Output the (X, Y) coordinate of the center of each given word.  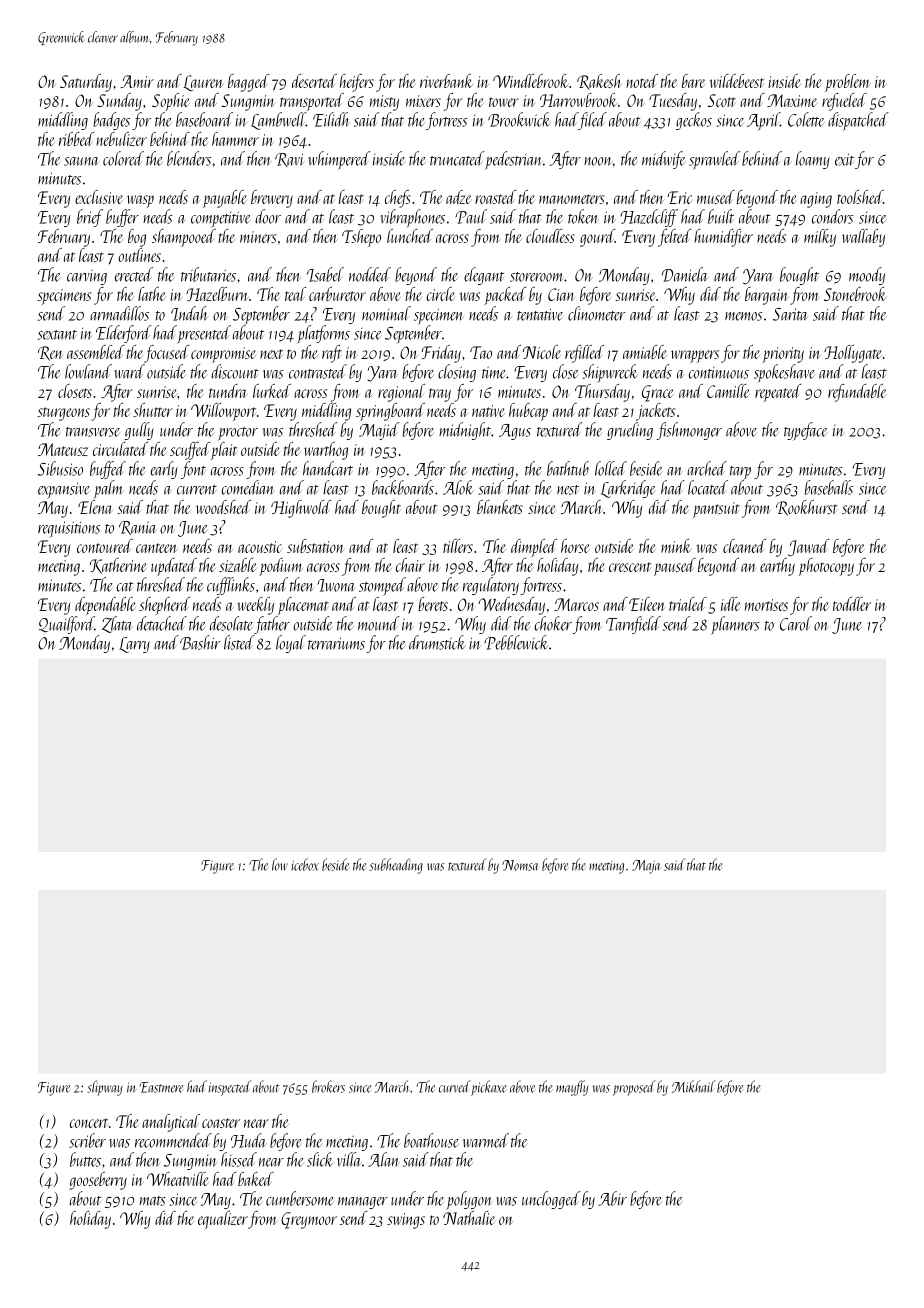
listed (239, 642)
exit (844, 159)
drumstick (437, 642)
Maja (646, 867)
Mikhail (693, 1086)
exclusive (99, 197)
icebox (305, 864)
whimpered (339, 160)
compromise (223, 355)
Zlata (117, 624)
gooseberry (98, 1181)
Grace (658, 393)
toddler (852, 604)
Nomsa (520, 865)
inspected (230, 1088)
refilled (584, 354)
